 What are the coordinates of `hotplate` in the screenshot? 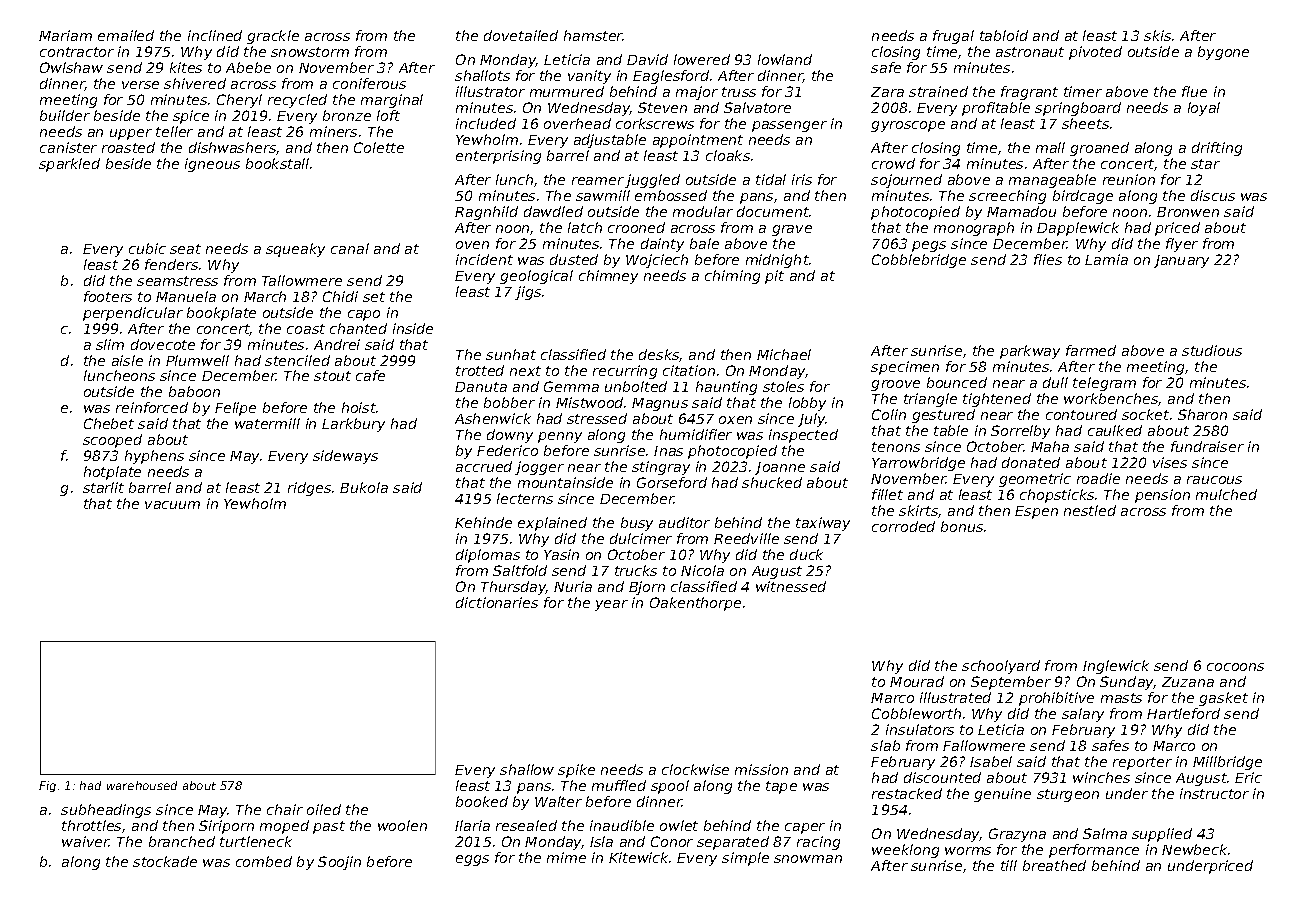 It's located at (112, 473).
